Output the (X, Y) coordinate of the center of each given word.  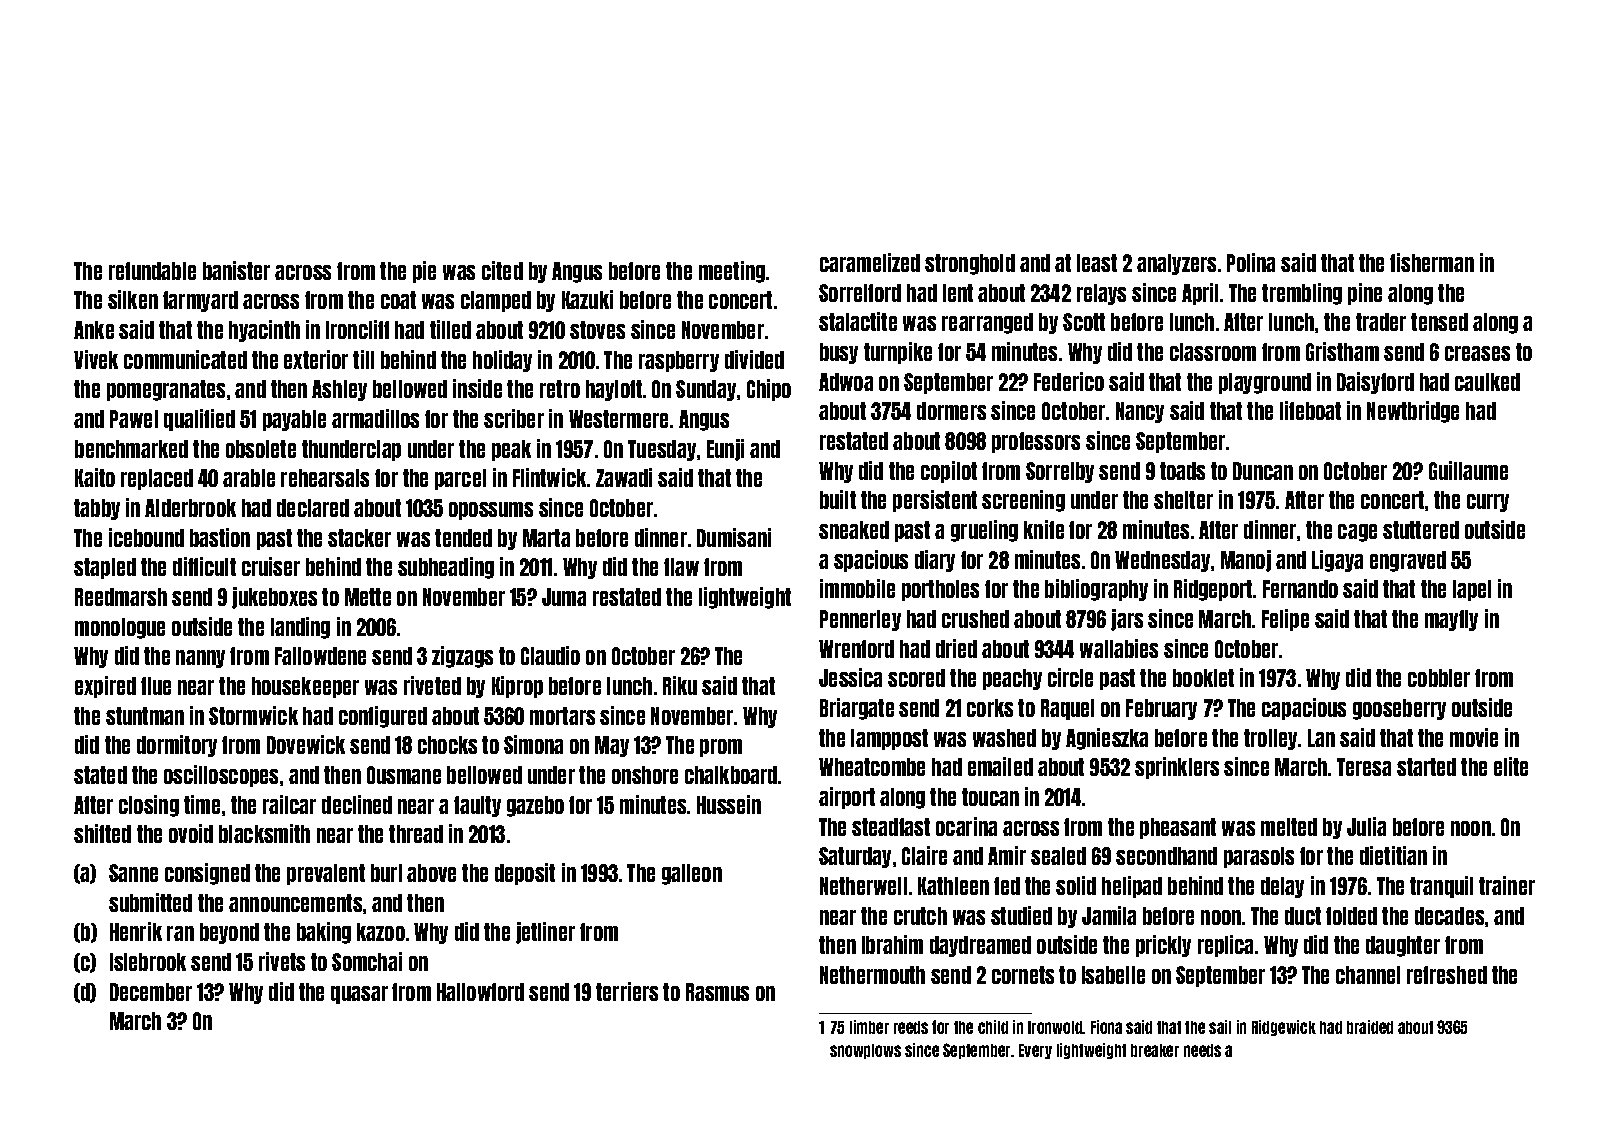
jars (1127, 620)
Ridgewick (1284, 1028)
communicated (185, 359)
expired (105, 687)
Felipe (1285, 620)
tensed (1439, 322)
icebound (146, 537)
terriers (627, 991)
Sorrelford (860, 293)
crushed (975, 619)
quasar (359, 995)
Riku (680, 685)
